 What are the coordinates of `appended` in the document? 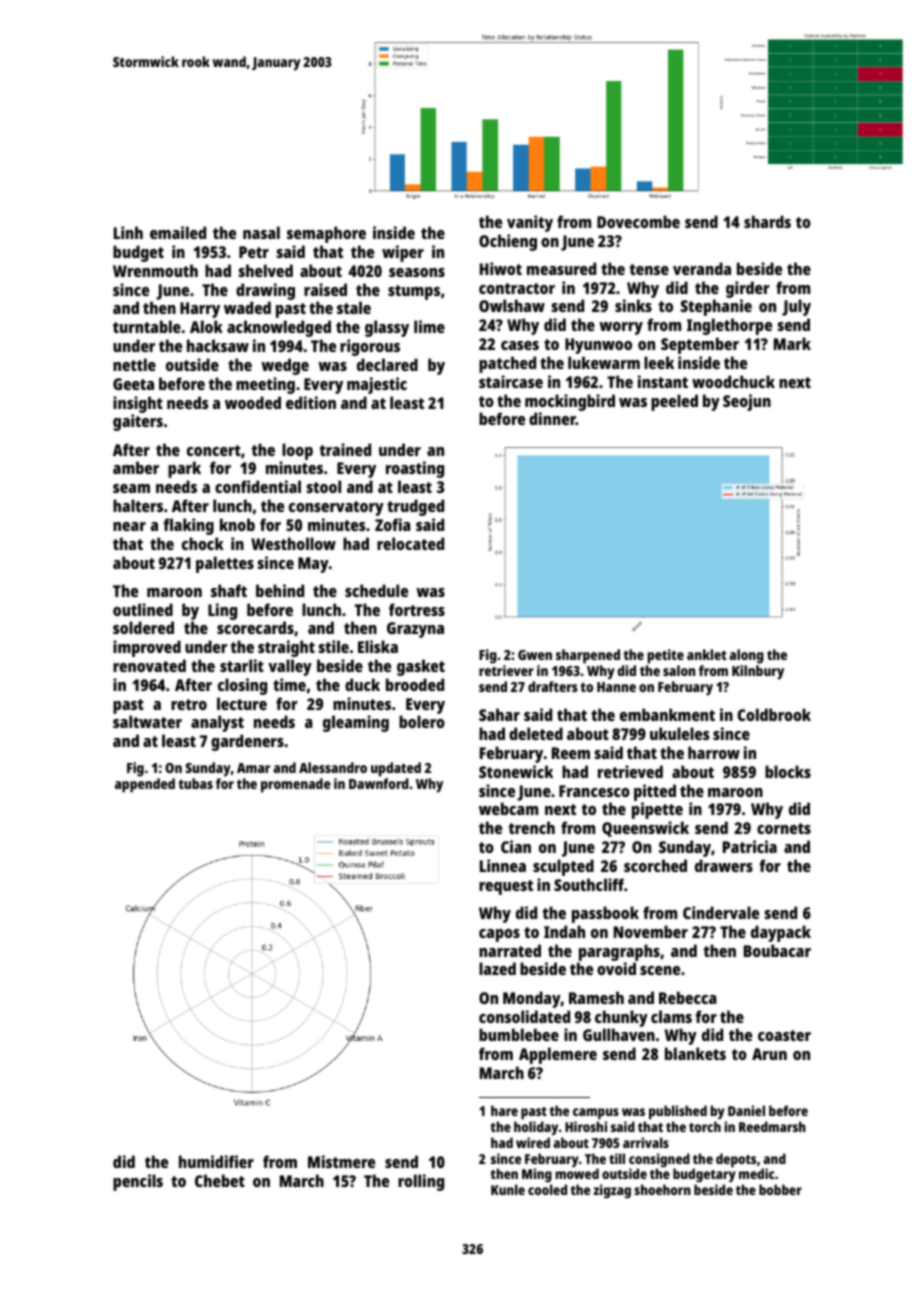 It's located at (145, 785).
